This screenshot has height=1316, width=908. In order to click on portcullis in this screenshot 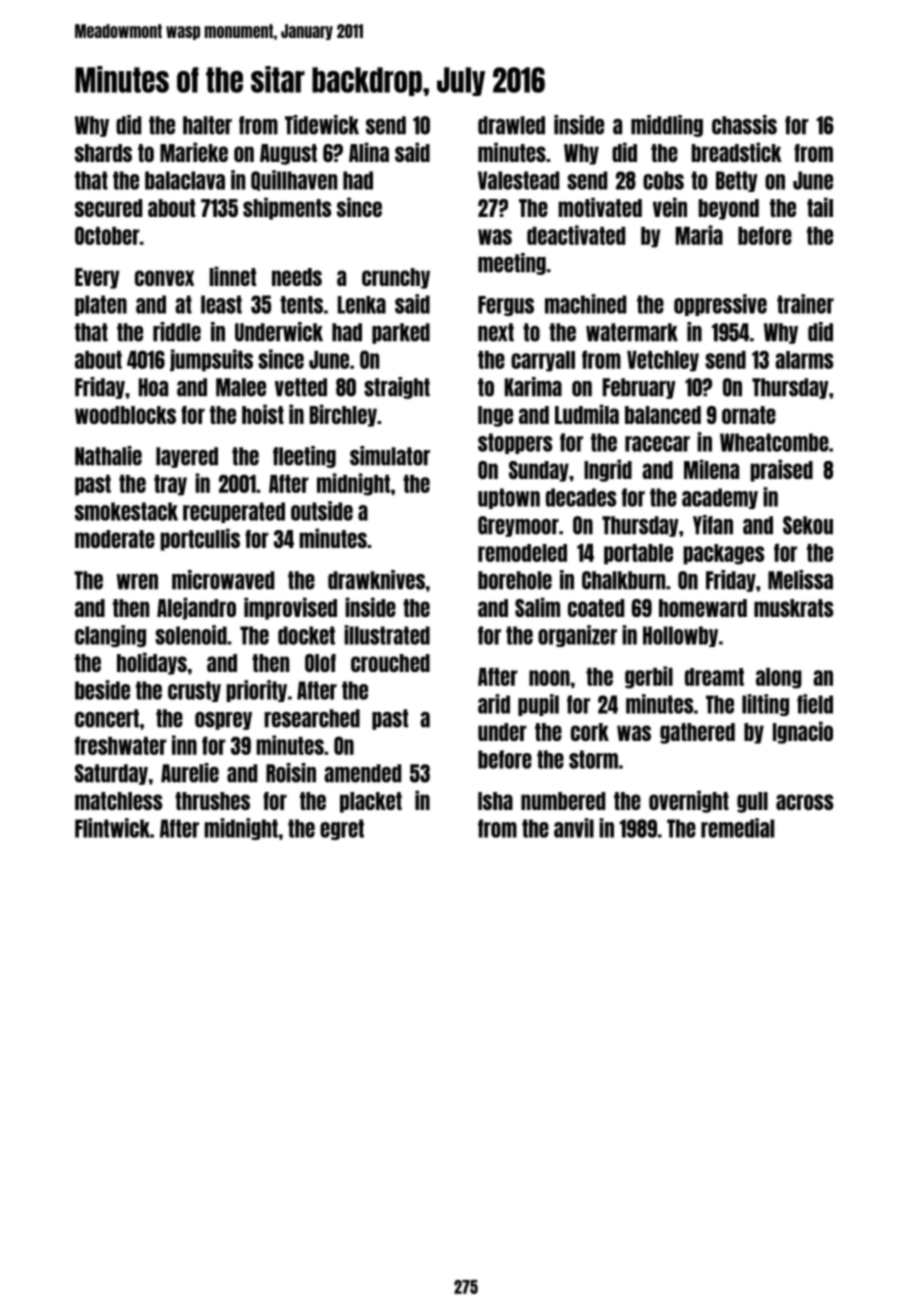, I will do `click(200, 539)`.
